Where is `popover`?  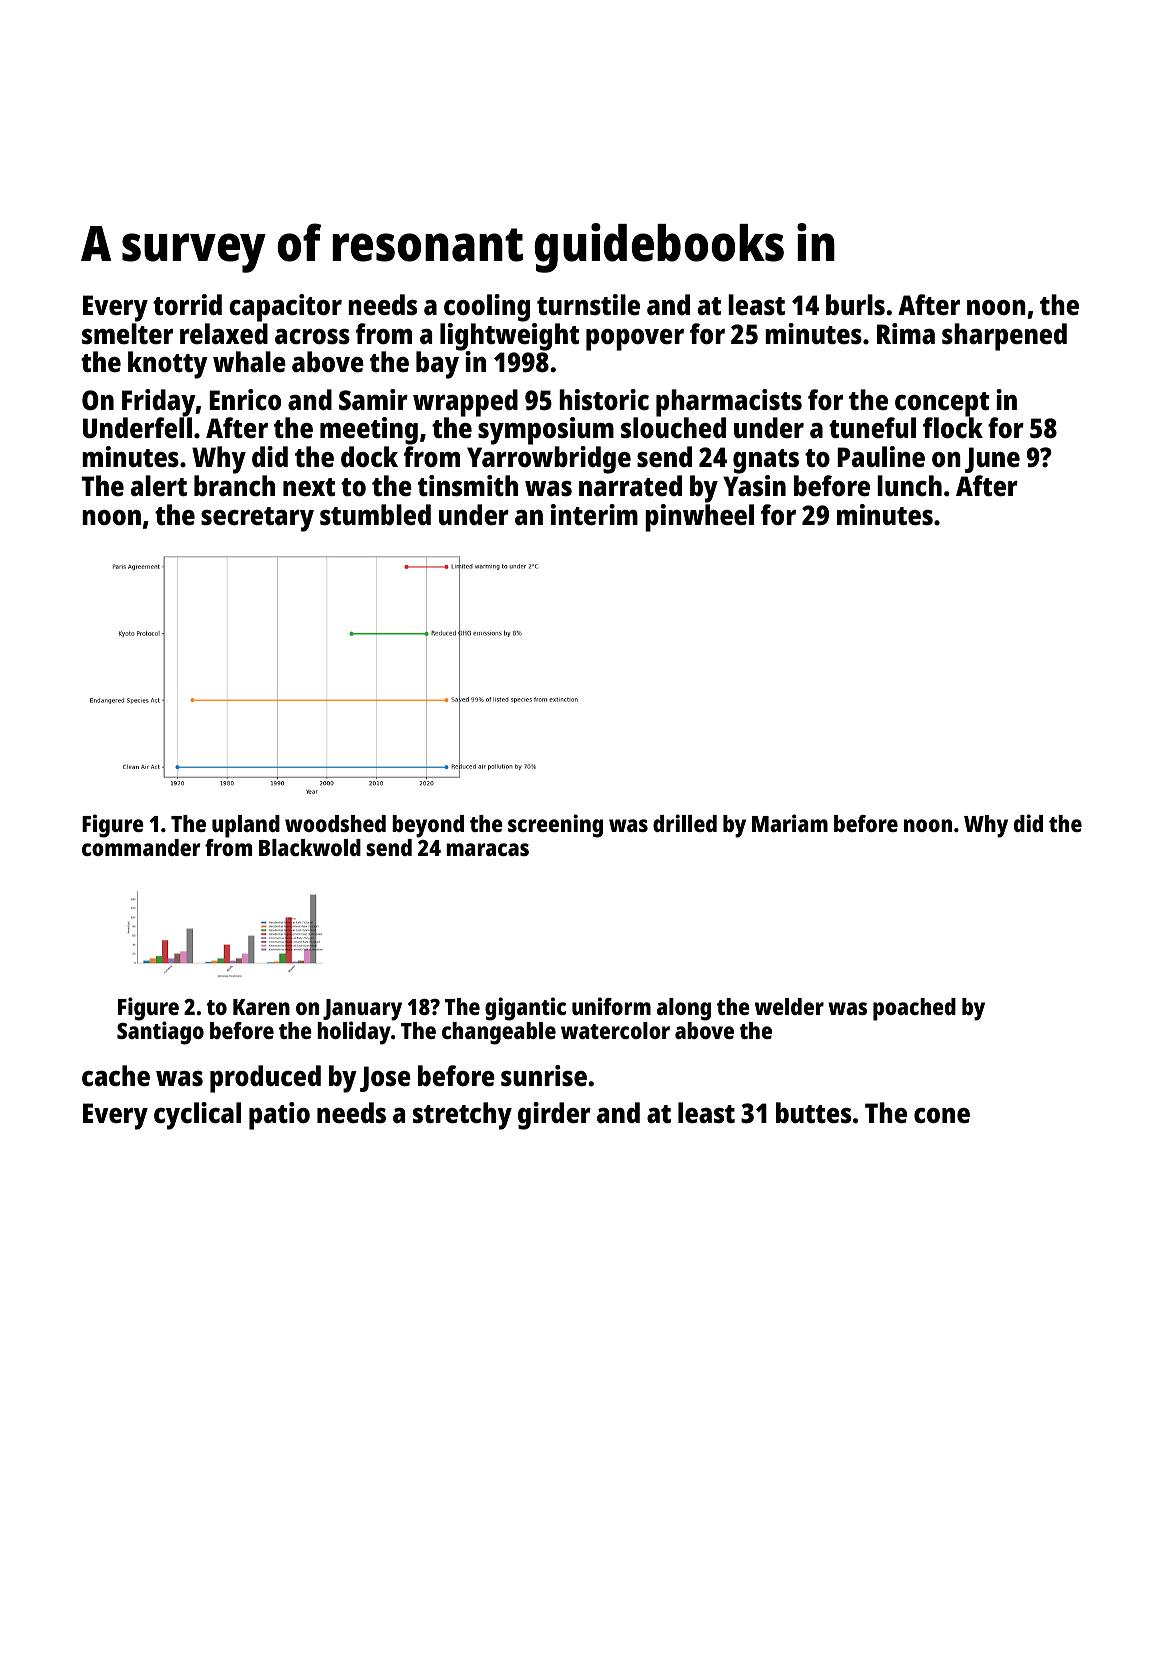 popover is located at coordinates (635, 340).
